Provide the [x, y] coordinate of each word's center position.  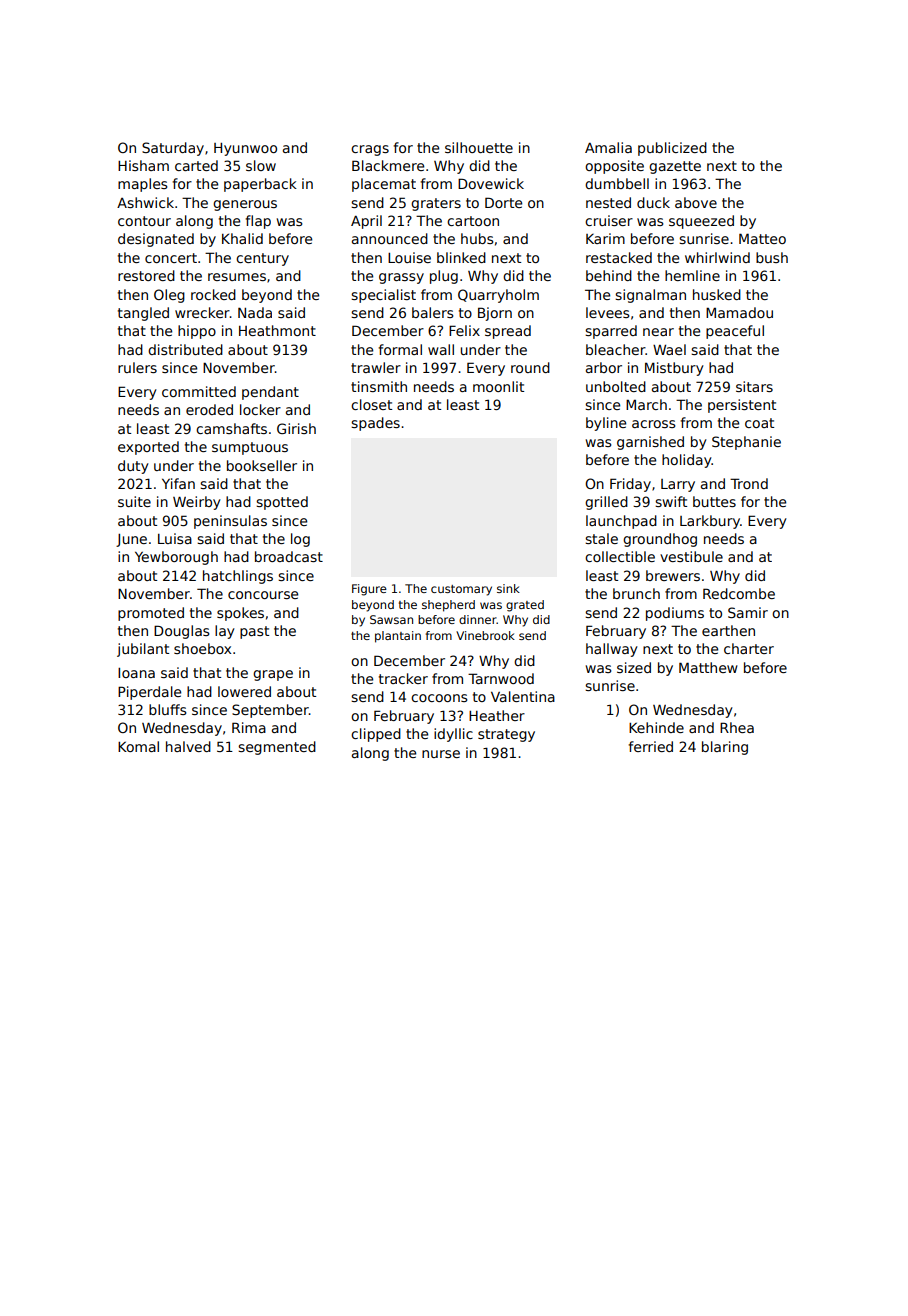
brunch [636, 593]
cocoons [439, 698]
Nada [255, 312]
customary [461, 590]
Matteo [762, 238]
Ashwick [145, 202]
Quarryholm [498, 296]
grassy [401, 278]
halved [188, 746]
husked [717, 294]
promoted [151, 614]
